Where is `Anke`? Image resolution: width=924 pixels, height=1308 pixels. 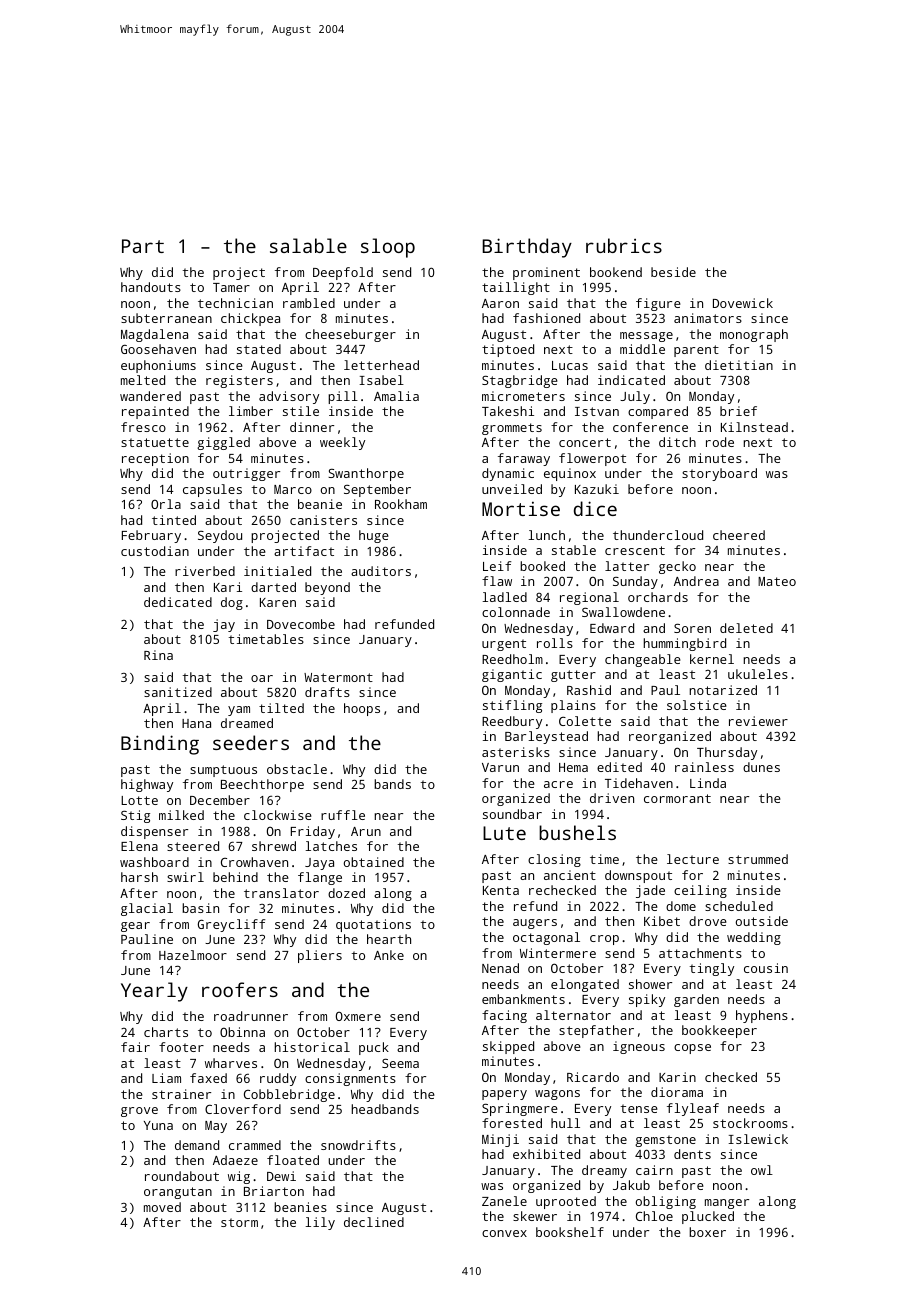 Anke is located at coordinates (389, 955).
